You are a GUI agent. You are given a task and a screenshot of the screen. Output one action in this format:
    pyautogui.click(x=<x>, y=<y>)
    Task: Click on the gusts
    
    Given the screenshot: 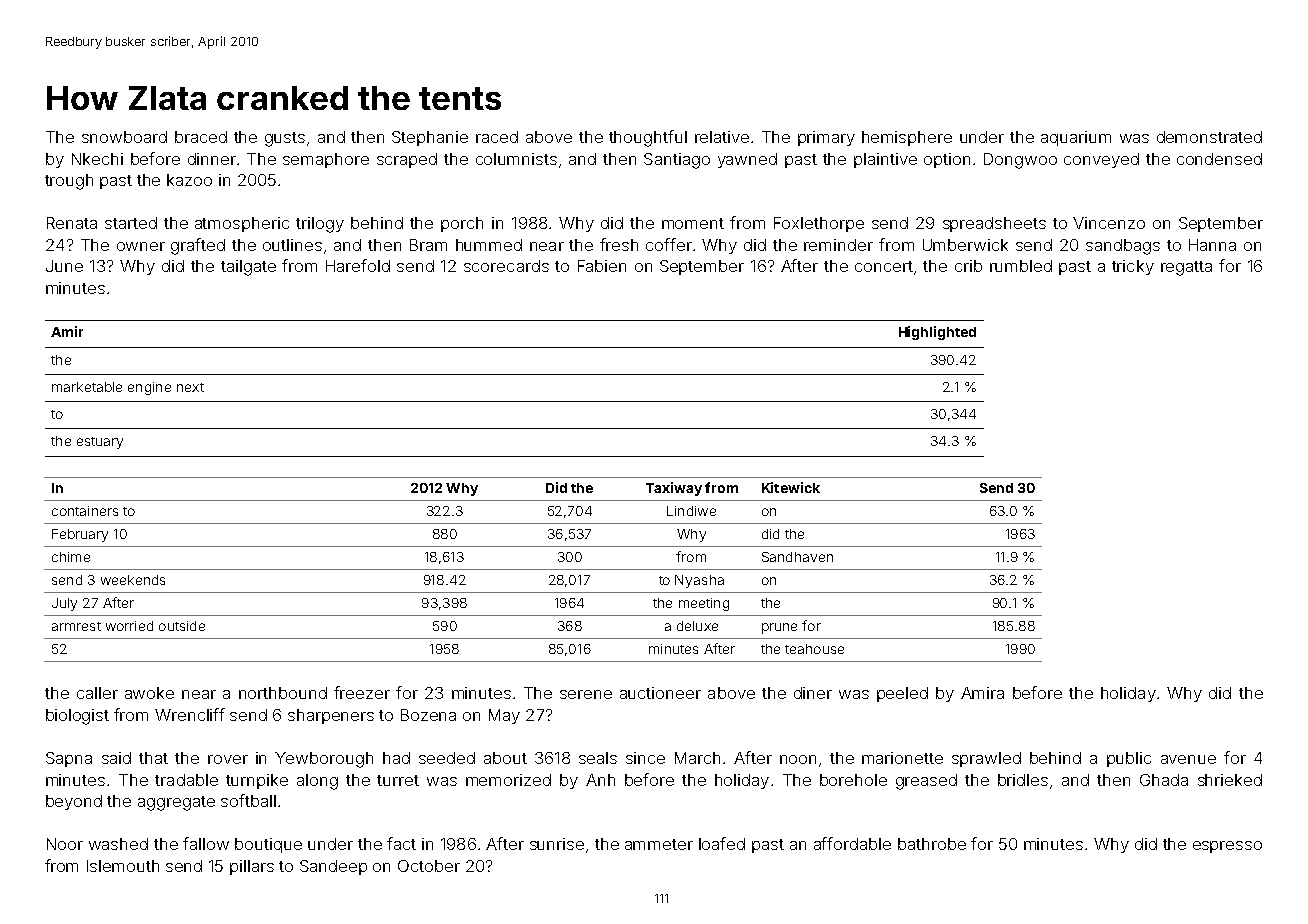 What is the action you would take?
    pyautogui.click(x=285, y=139)
